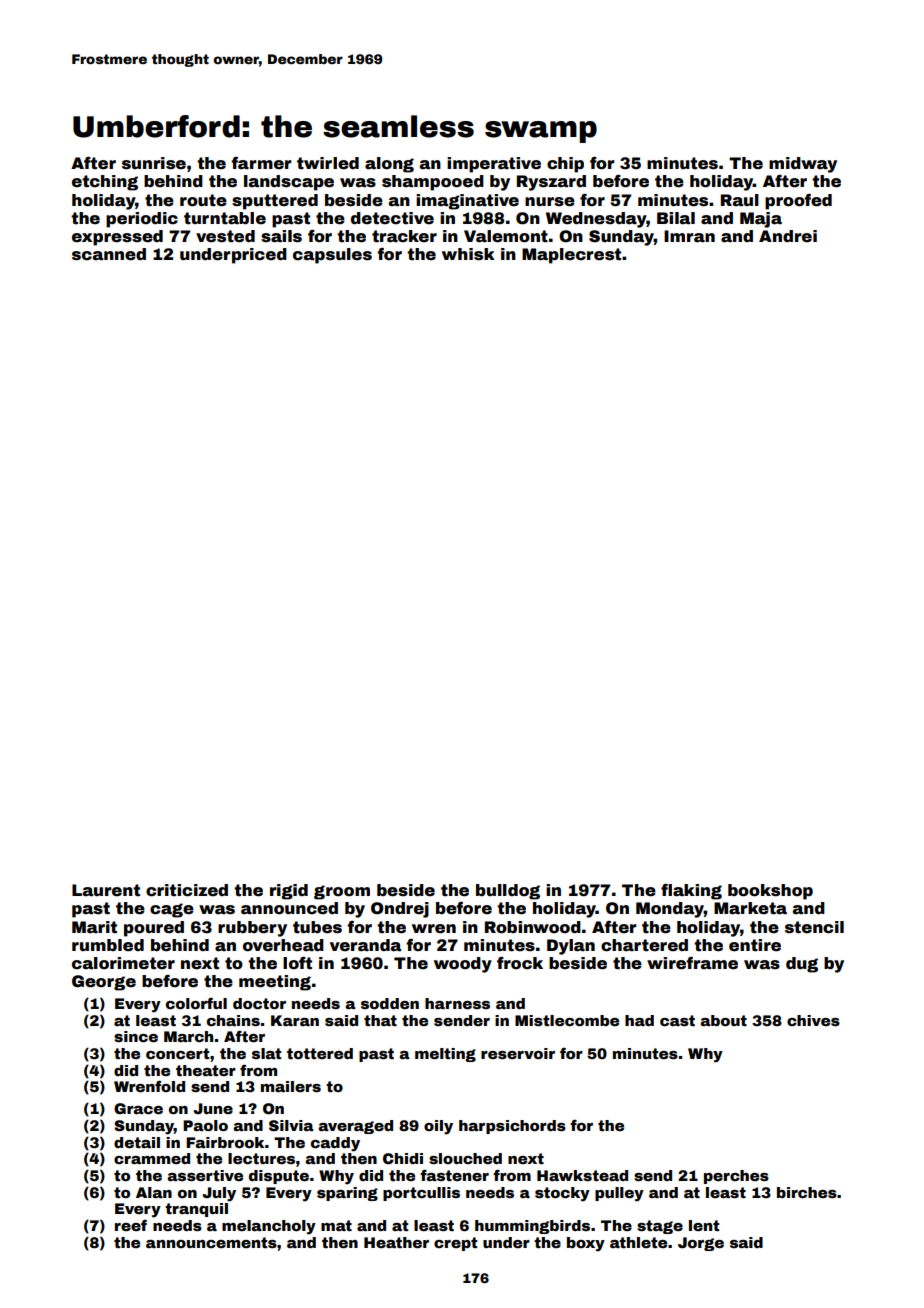 This document has height=1308, width=924. What do you see at coordinates (289, 892) in the document?
I see `rigid` at bounding box center [289, 892].
